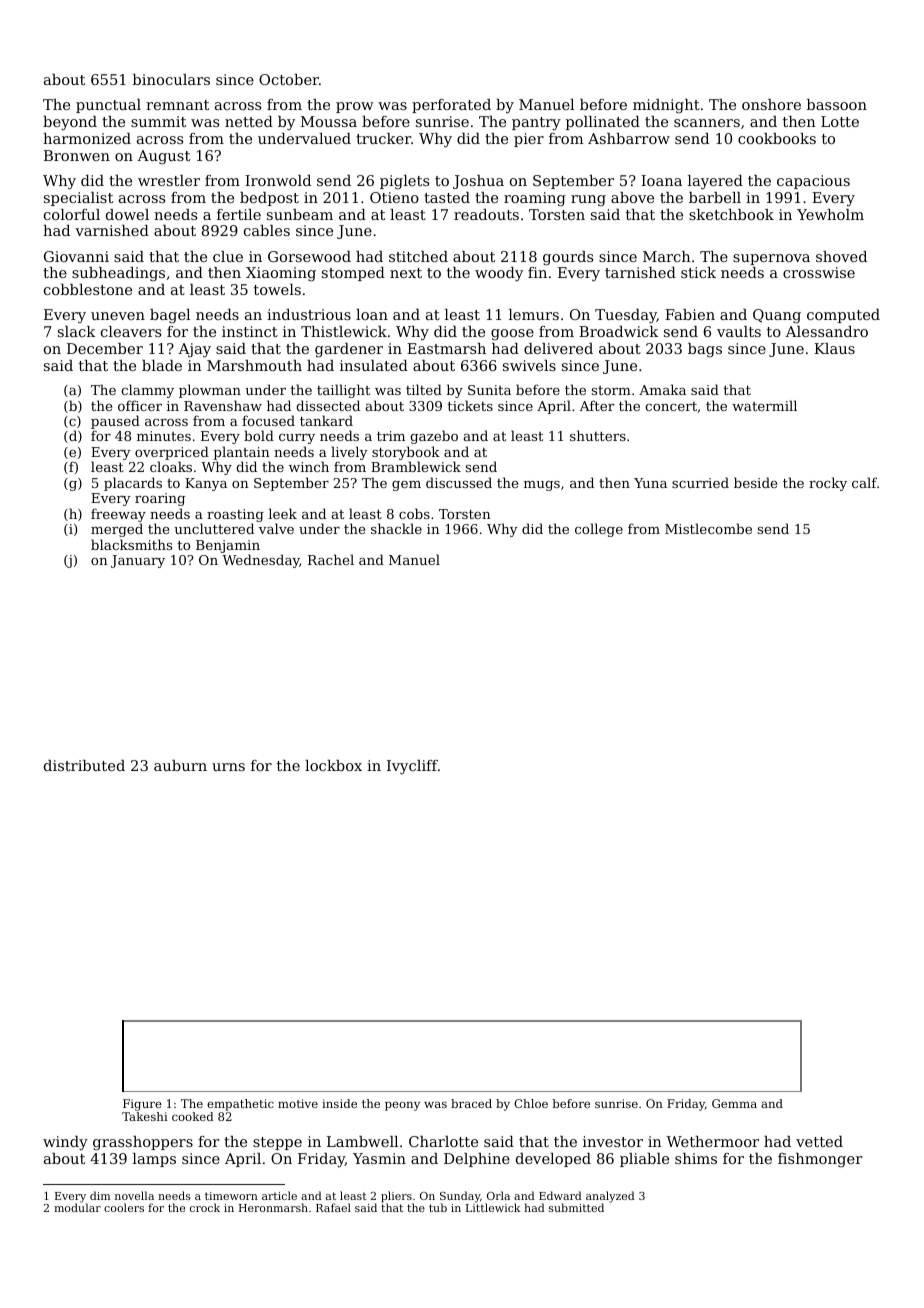  I want to click on Lambwell, so click(362, 1141).
